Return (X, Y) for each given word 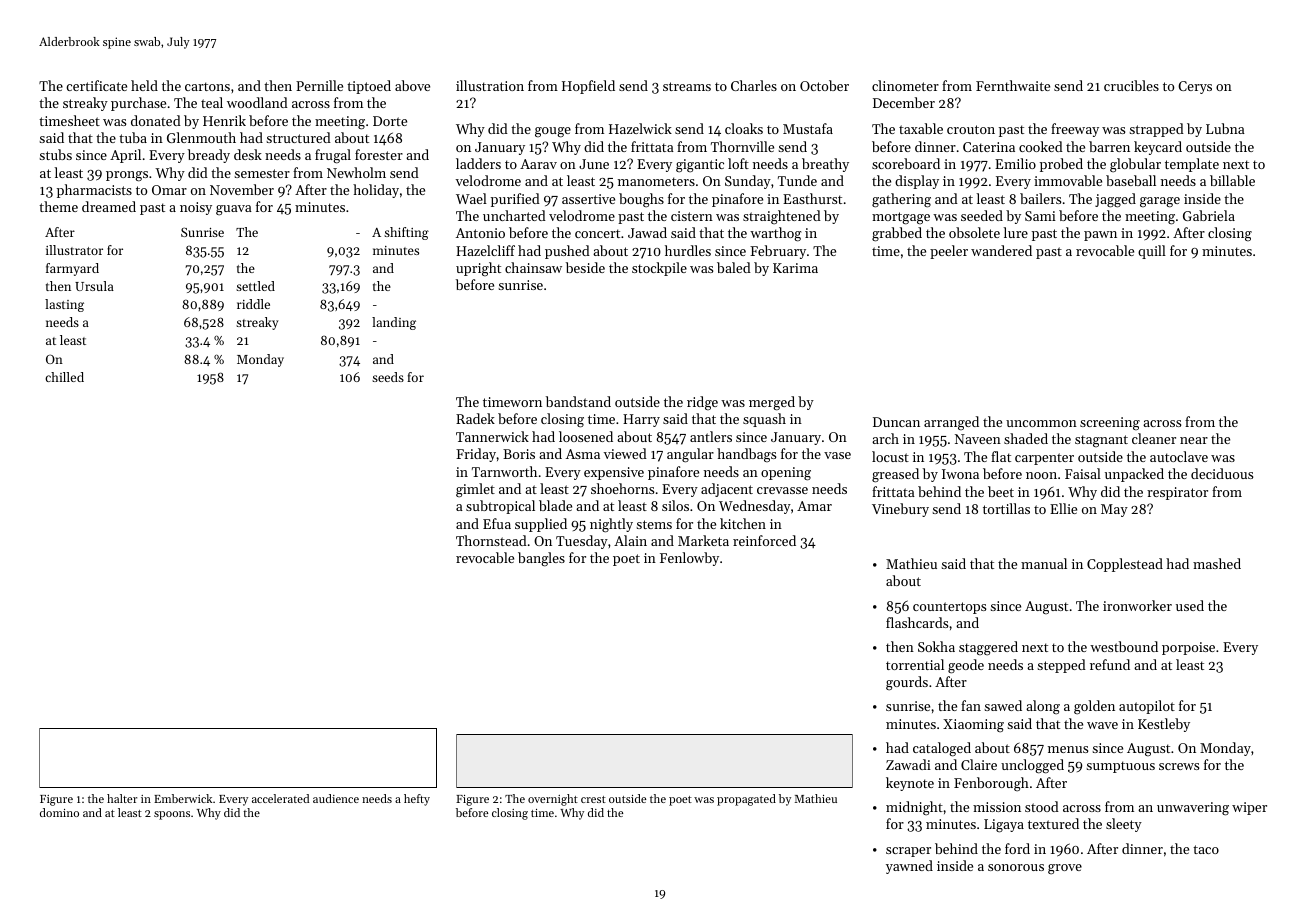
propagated (746, 800)
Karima (795, 268)
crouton (971, 129)
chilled (64, 377)
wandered (1001, 250)
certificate (96, 85)
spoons (172, 815)
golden (1094, 707)
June (594, 164)
